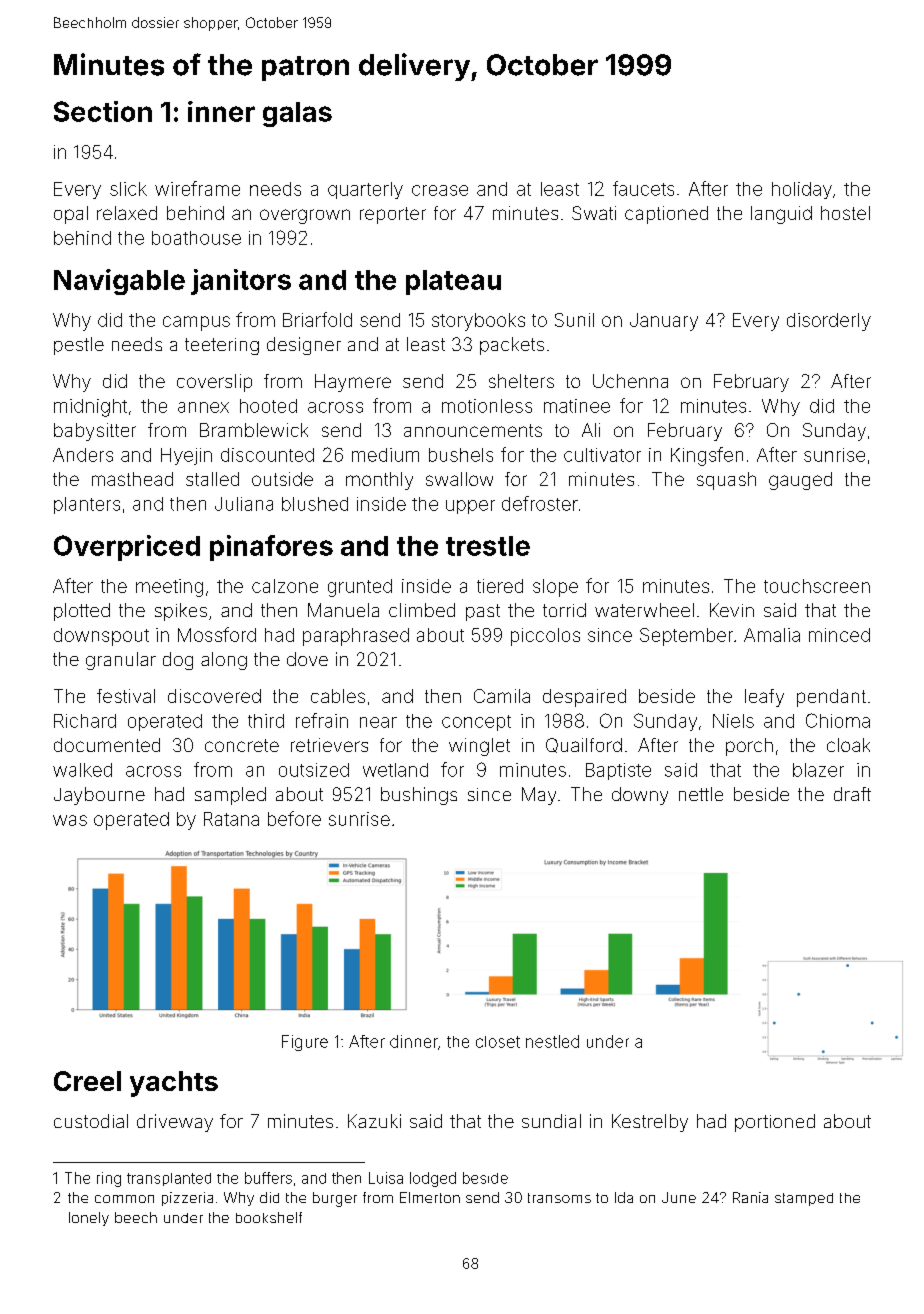 The image size is (924, 1314). What do you see at coordinates (831, 698) in the screenshot?
I see `pendant` at bounding box center [831, 698].
